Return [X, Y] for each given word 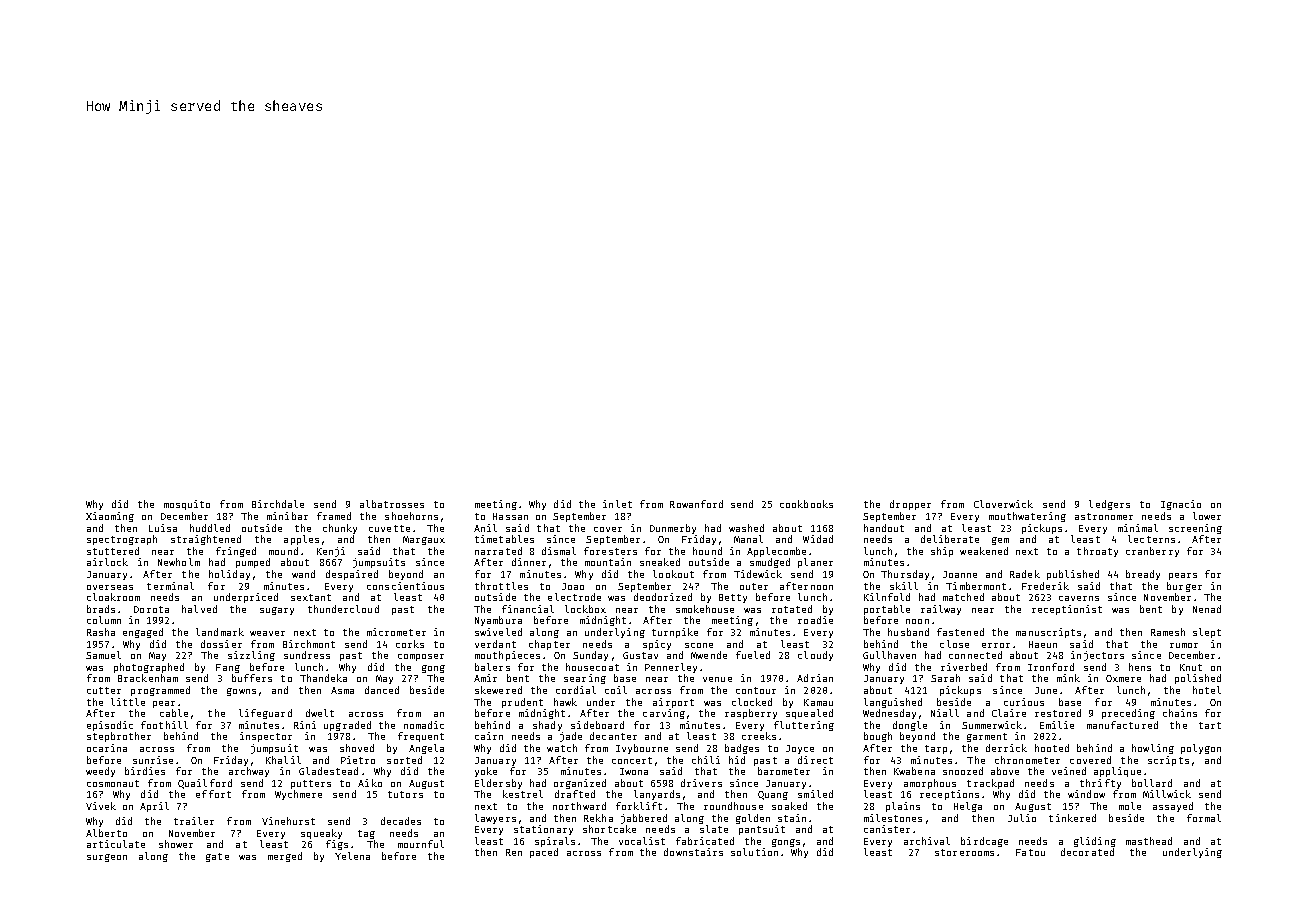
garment [987, 737]
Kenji [331, 552]
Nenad [1207, 609]
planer [815, 563]
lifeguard [265, 714]
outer [754, 586]
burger [1184, 587]
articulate [116, 844]
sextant [311, 597]
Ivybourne [642, 749]
